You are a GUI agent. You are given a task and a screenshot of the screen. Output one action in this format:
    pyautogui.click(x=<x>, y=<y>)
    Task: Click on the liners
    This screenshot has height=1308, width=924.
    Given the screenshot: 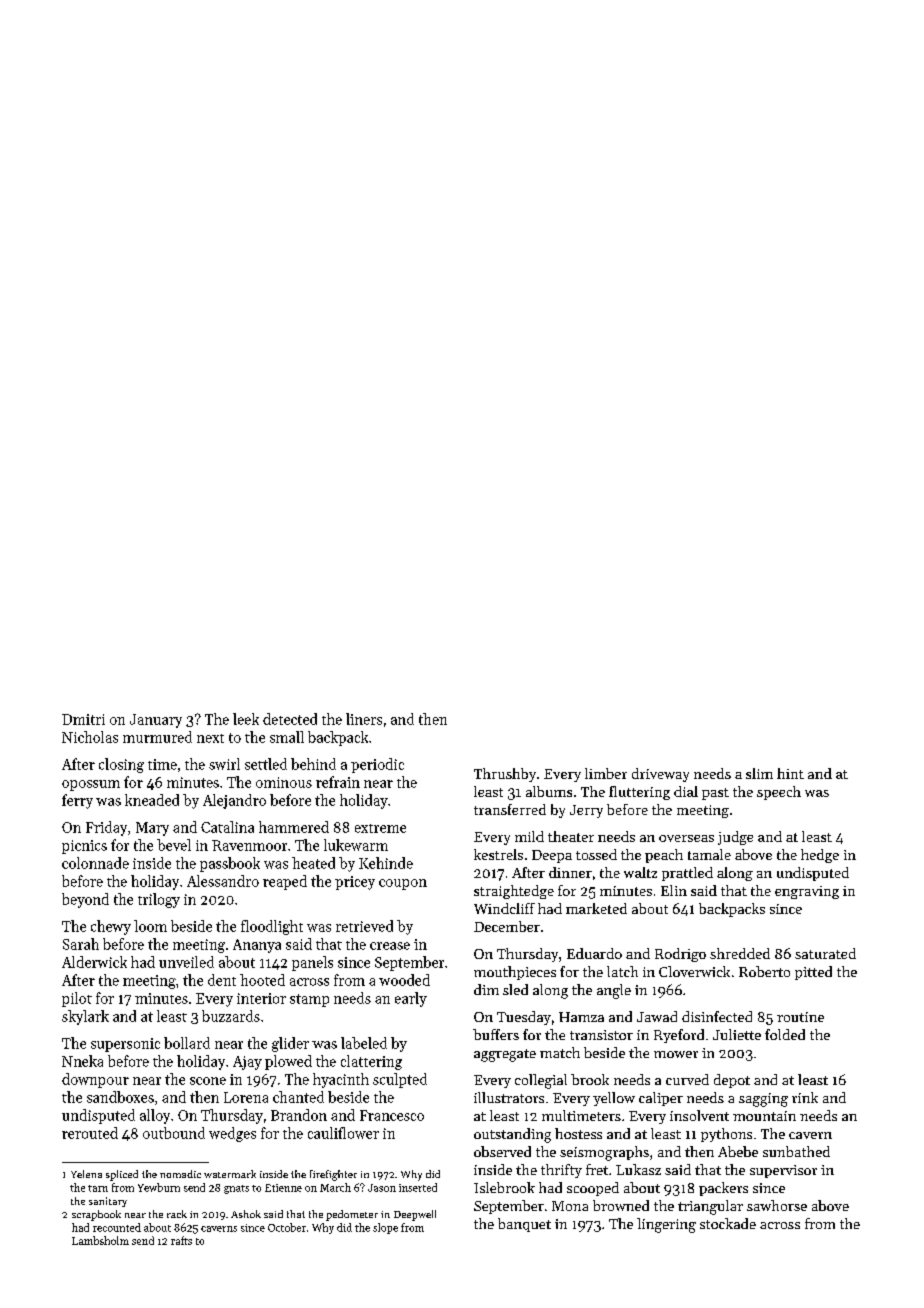 What is the action you would take?
    pyautogui.click(x=364, y=719)
